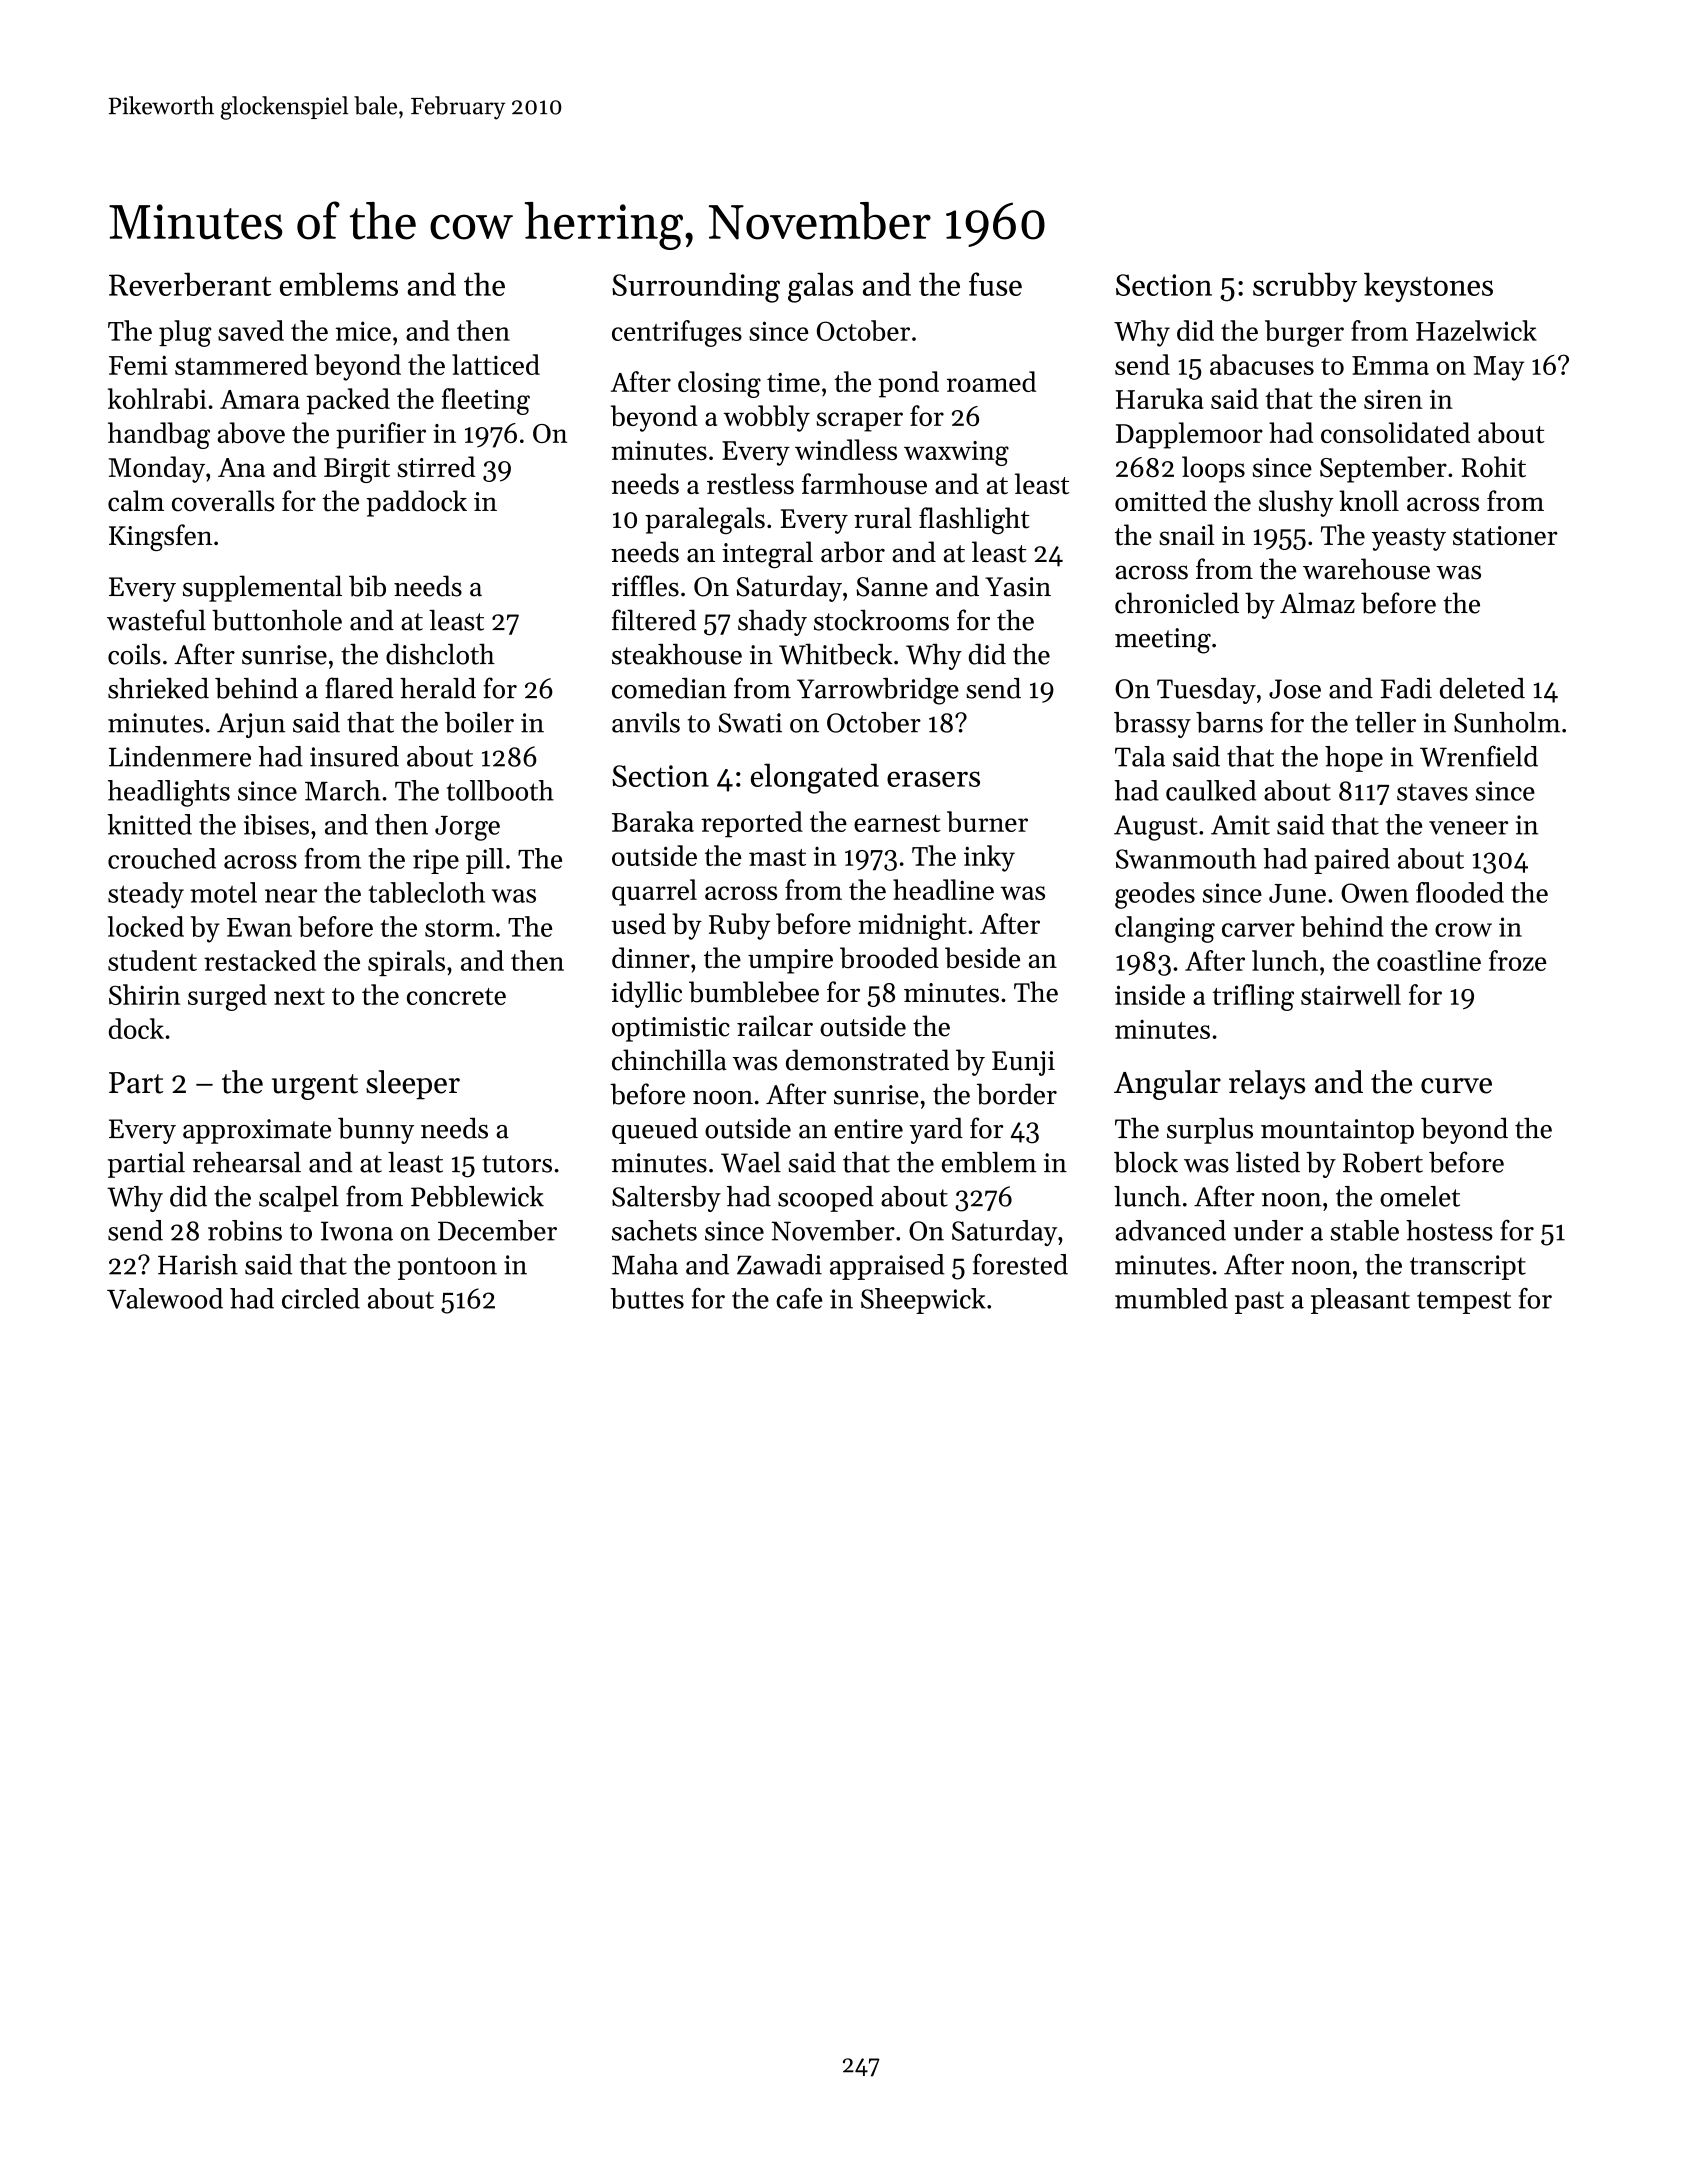  What do you see at coordinates (1409, 539) in the screenshot?
I see `yeasty` at bounding box center [1409, 539].
